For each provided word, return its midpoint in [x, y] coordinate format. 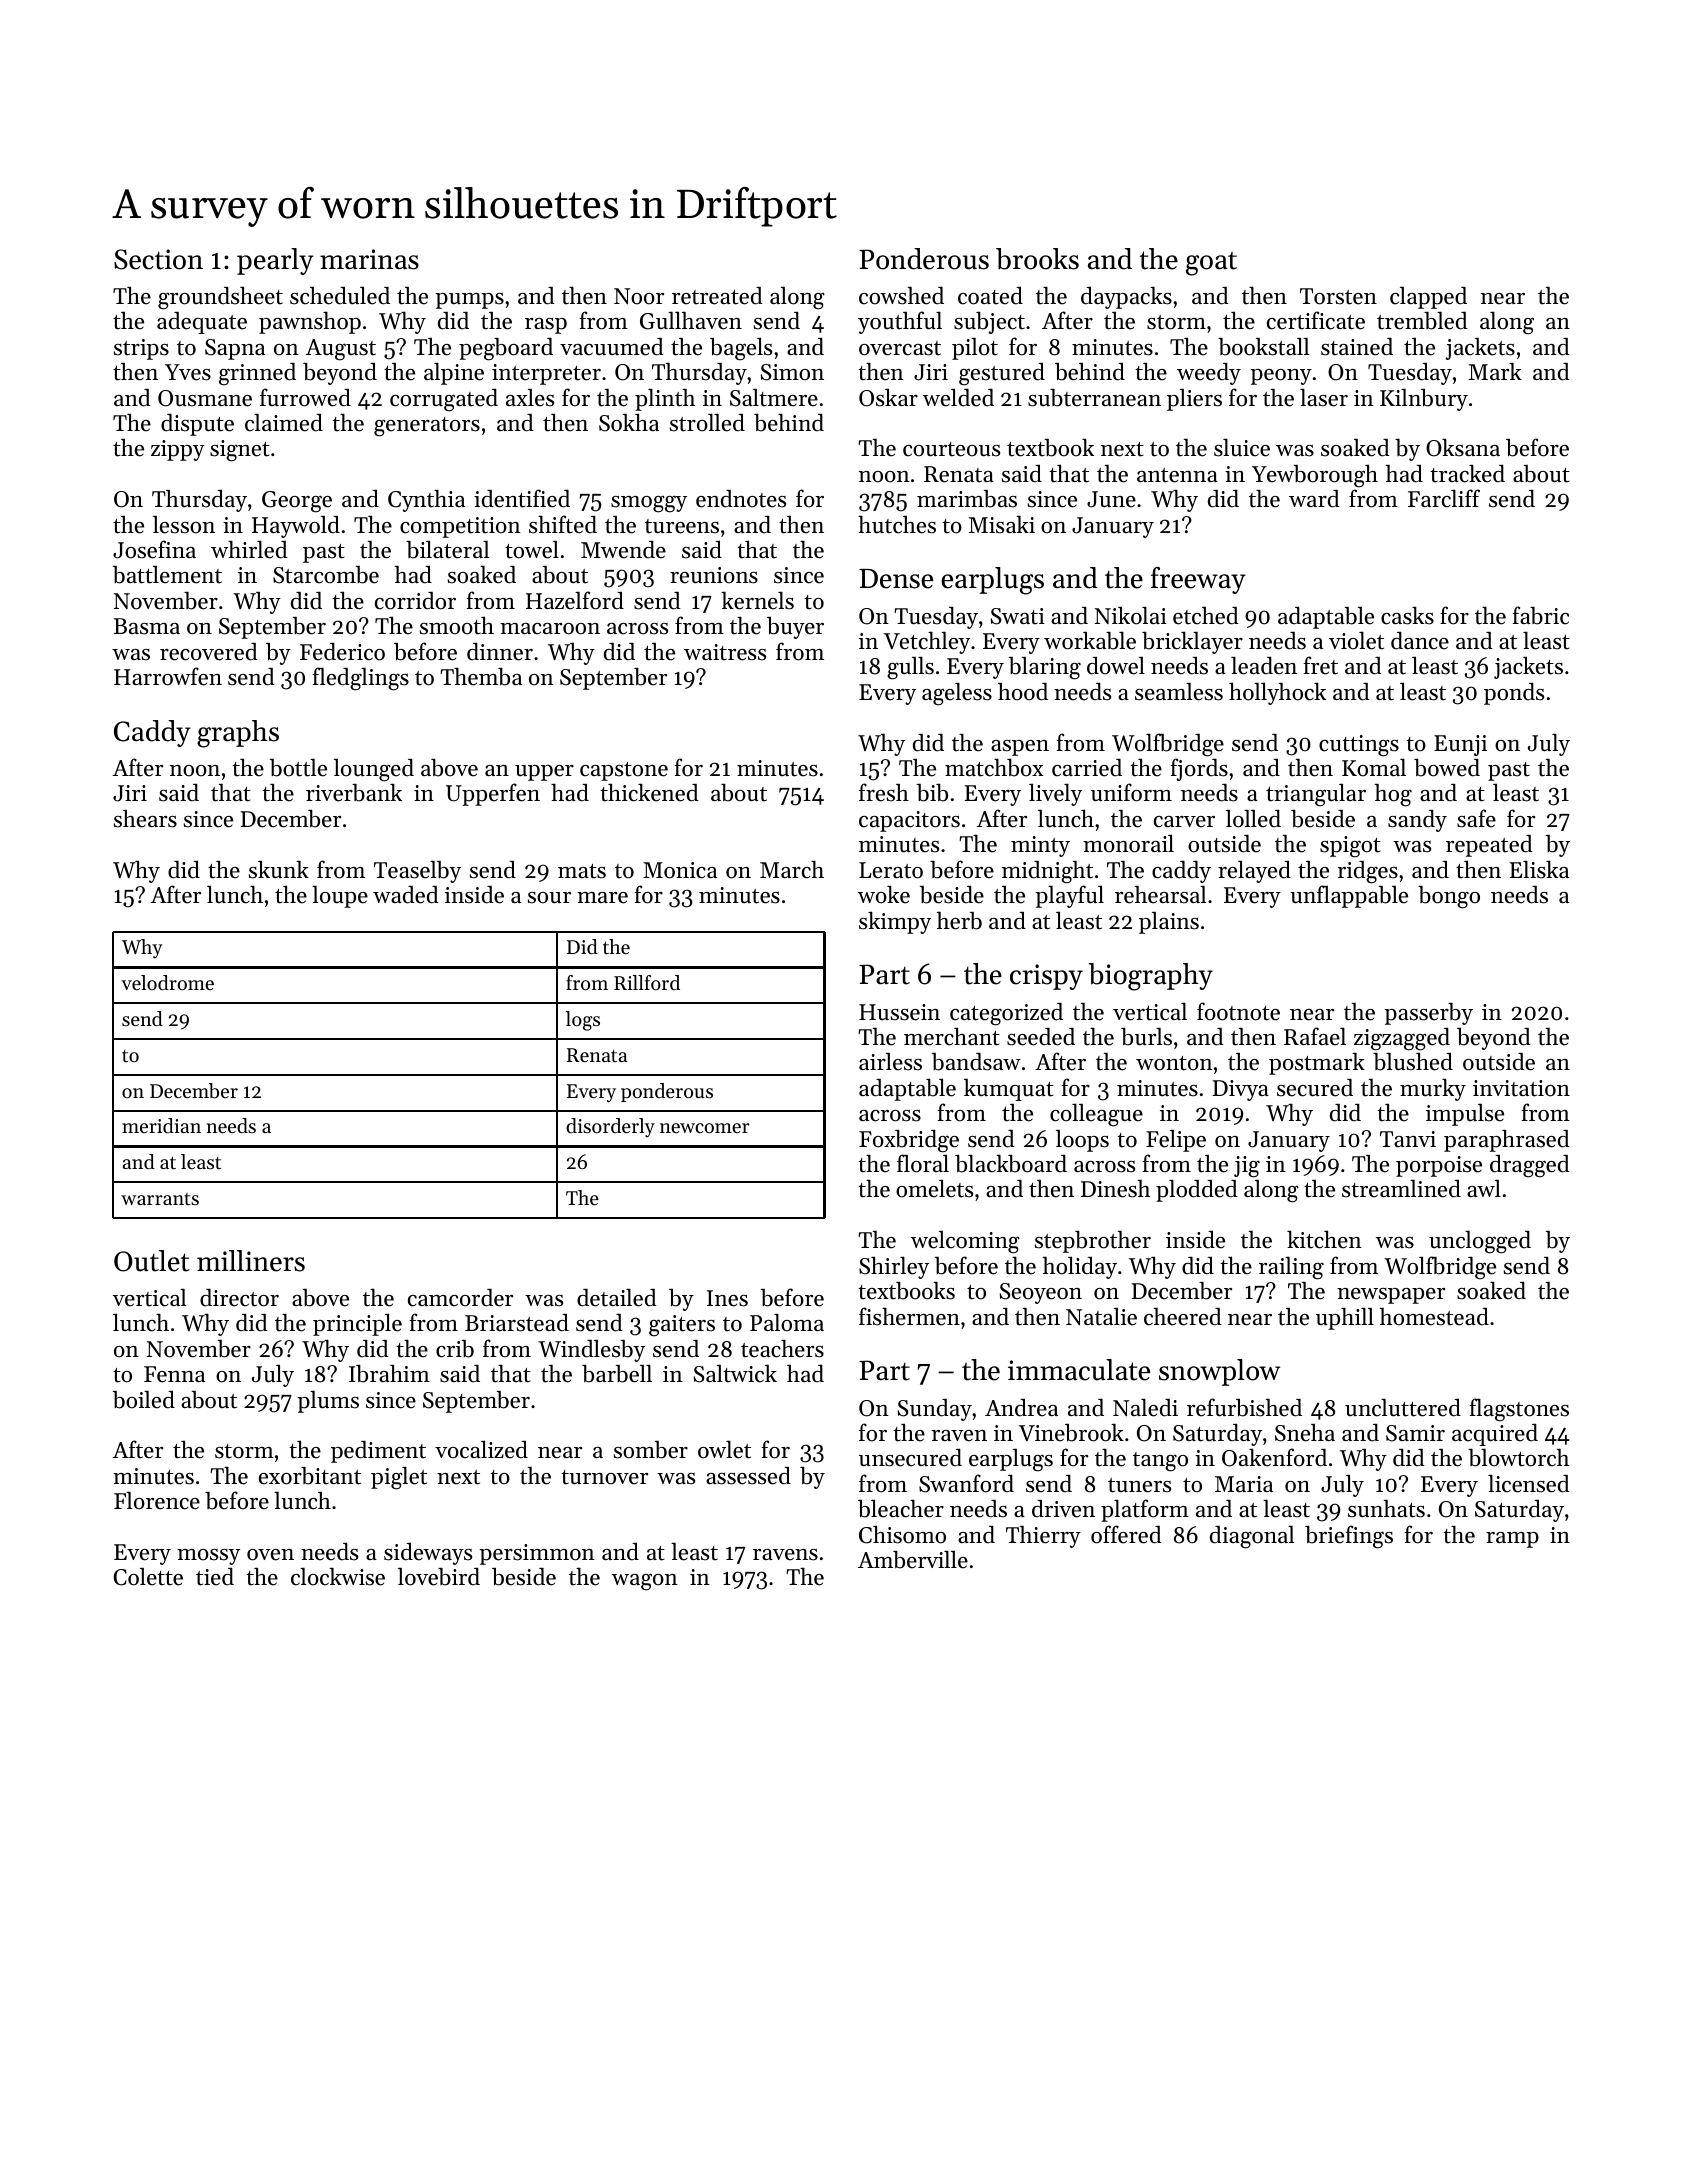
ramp [1512, 1540]
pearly [275, 261]
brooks [1037, 259]
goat [1211, 264]
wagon [645, 1582]
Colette [148, 1577]
